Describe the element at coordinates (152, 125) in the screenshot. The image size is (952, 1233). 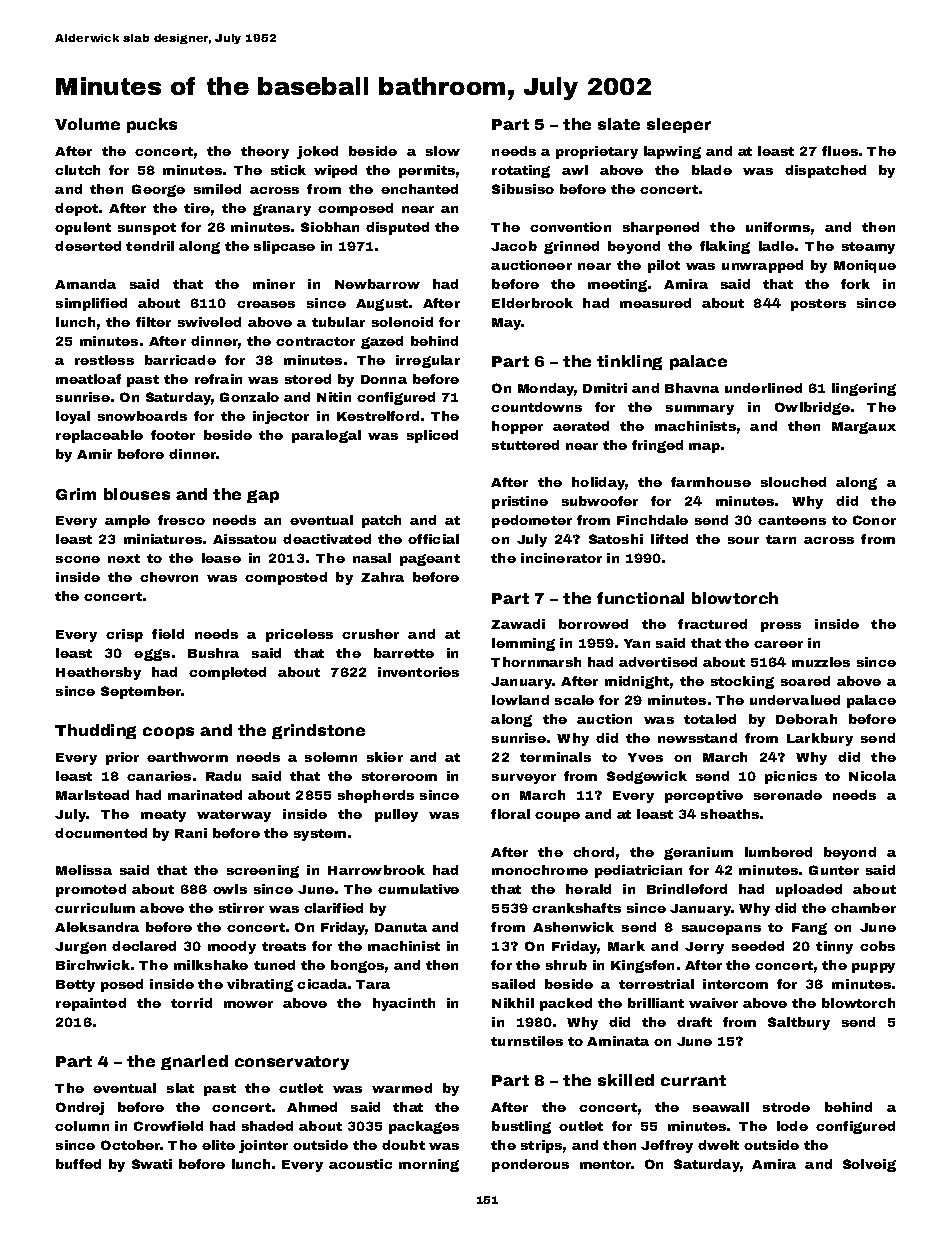
I see `pucks` at that location.
